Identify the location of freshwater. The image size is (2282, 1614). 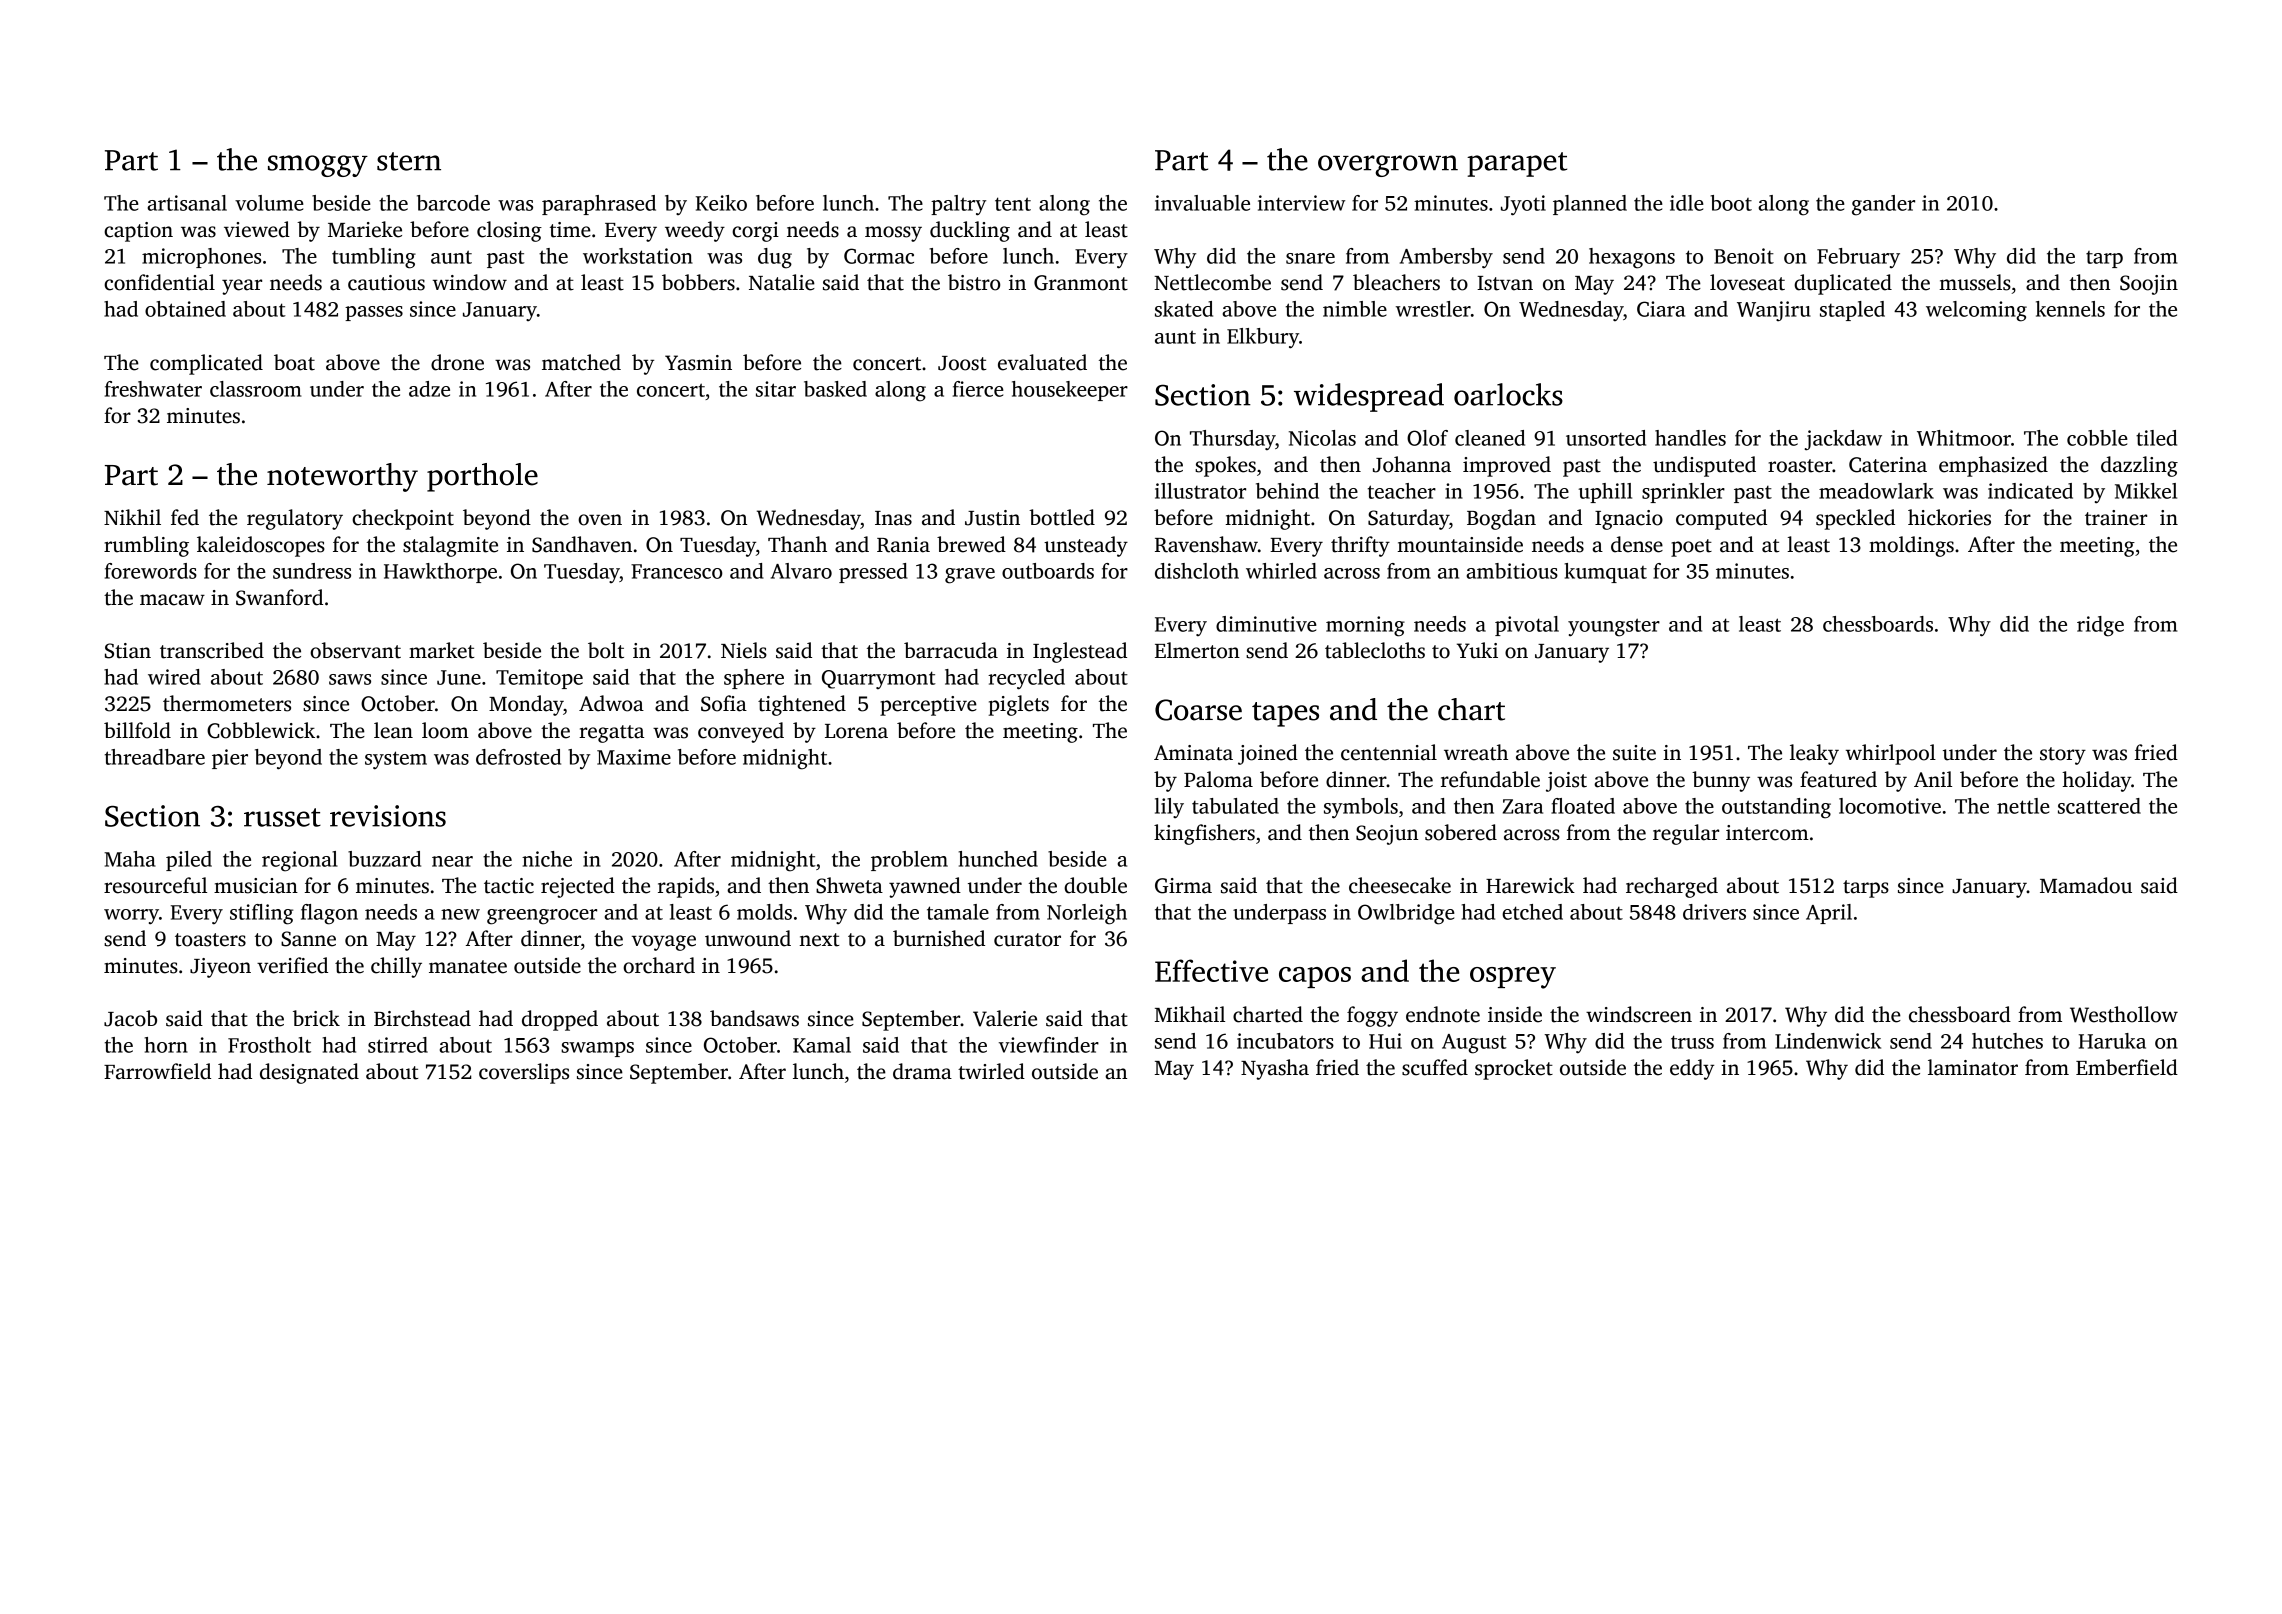
(153, 389).
